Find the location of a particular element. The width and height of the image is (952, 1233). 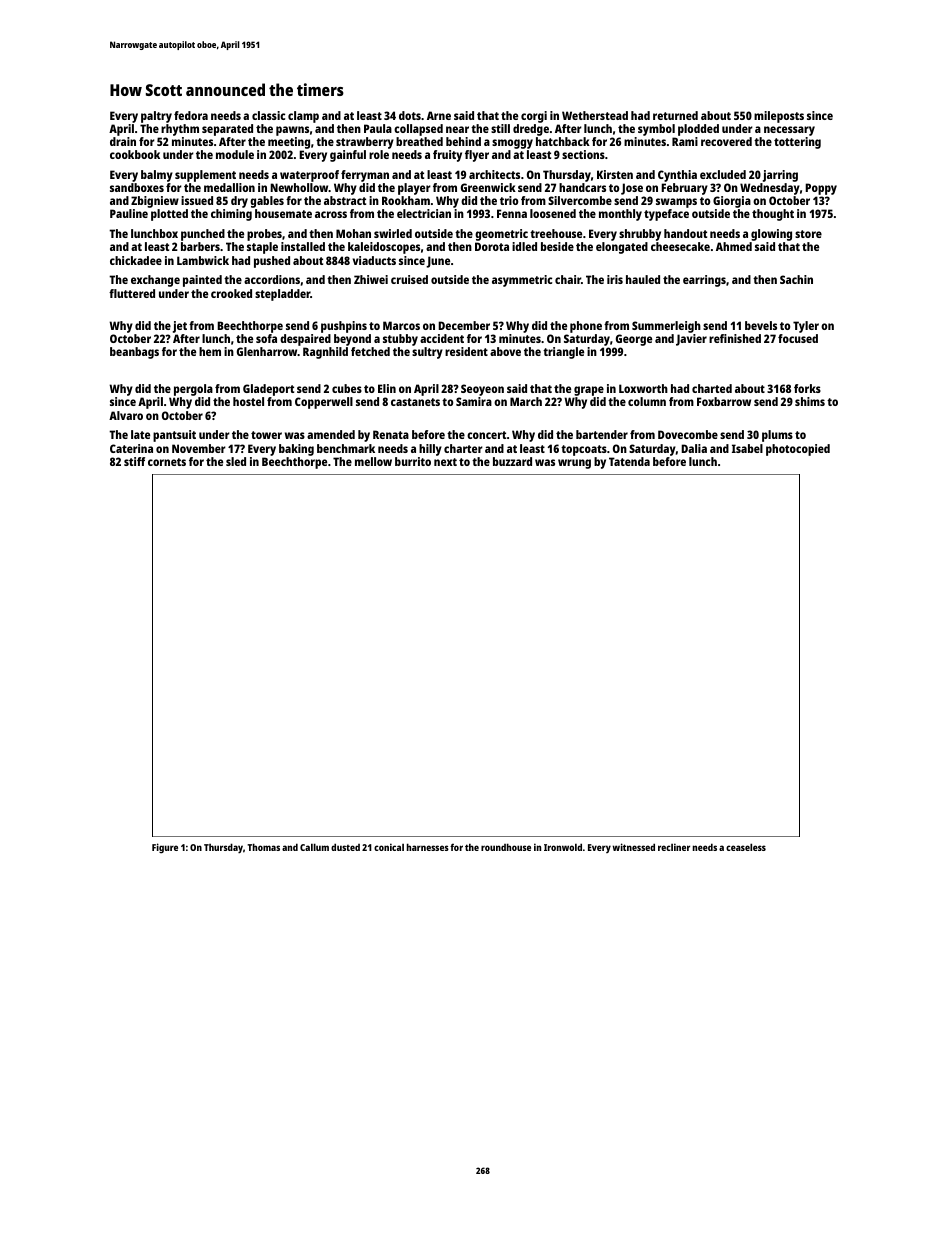

wrung is located at coordinates (574, 464).
